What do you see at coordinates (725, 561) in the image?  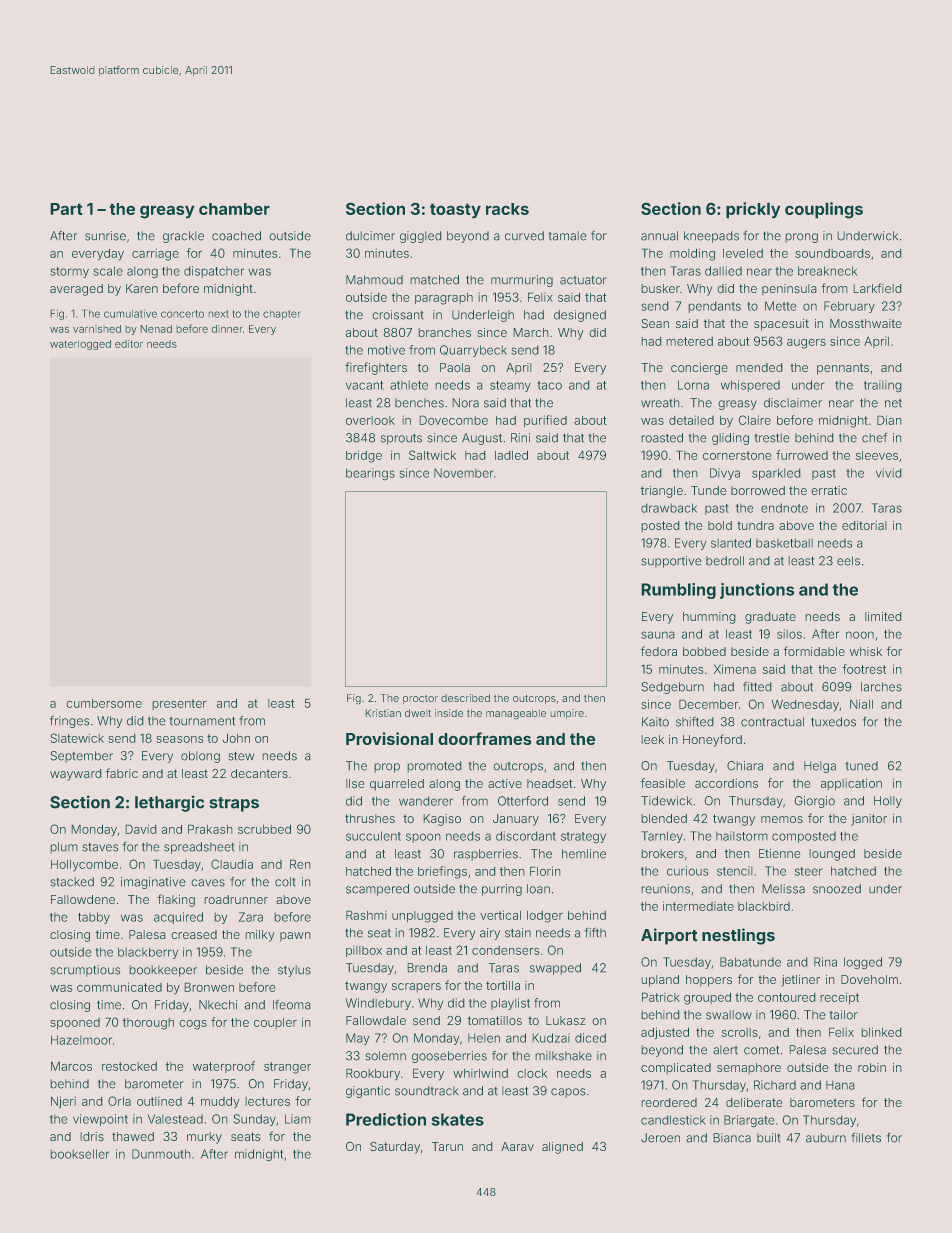 I see `bedroll` at bounding box center [725, 561].
